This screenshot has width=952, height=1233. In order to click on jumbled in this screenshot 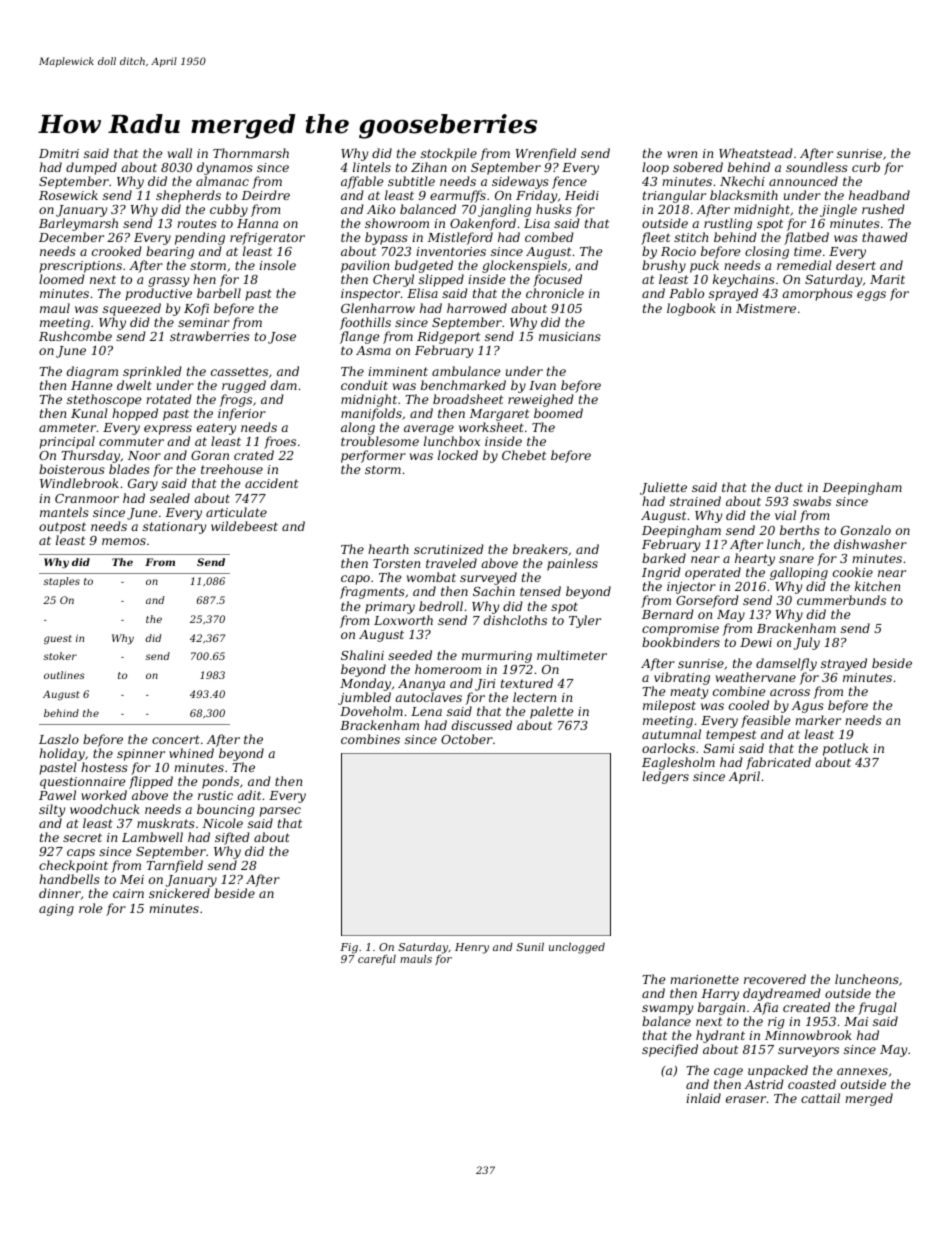, I will do `click(364, 698)`.
